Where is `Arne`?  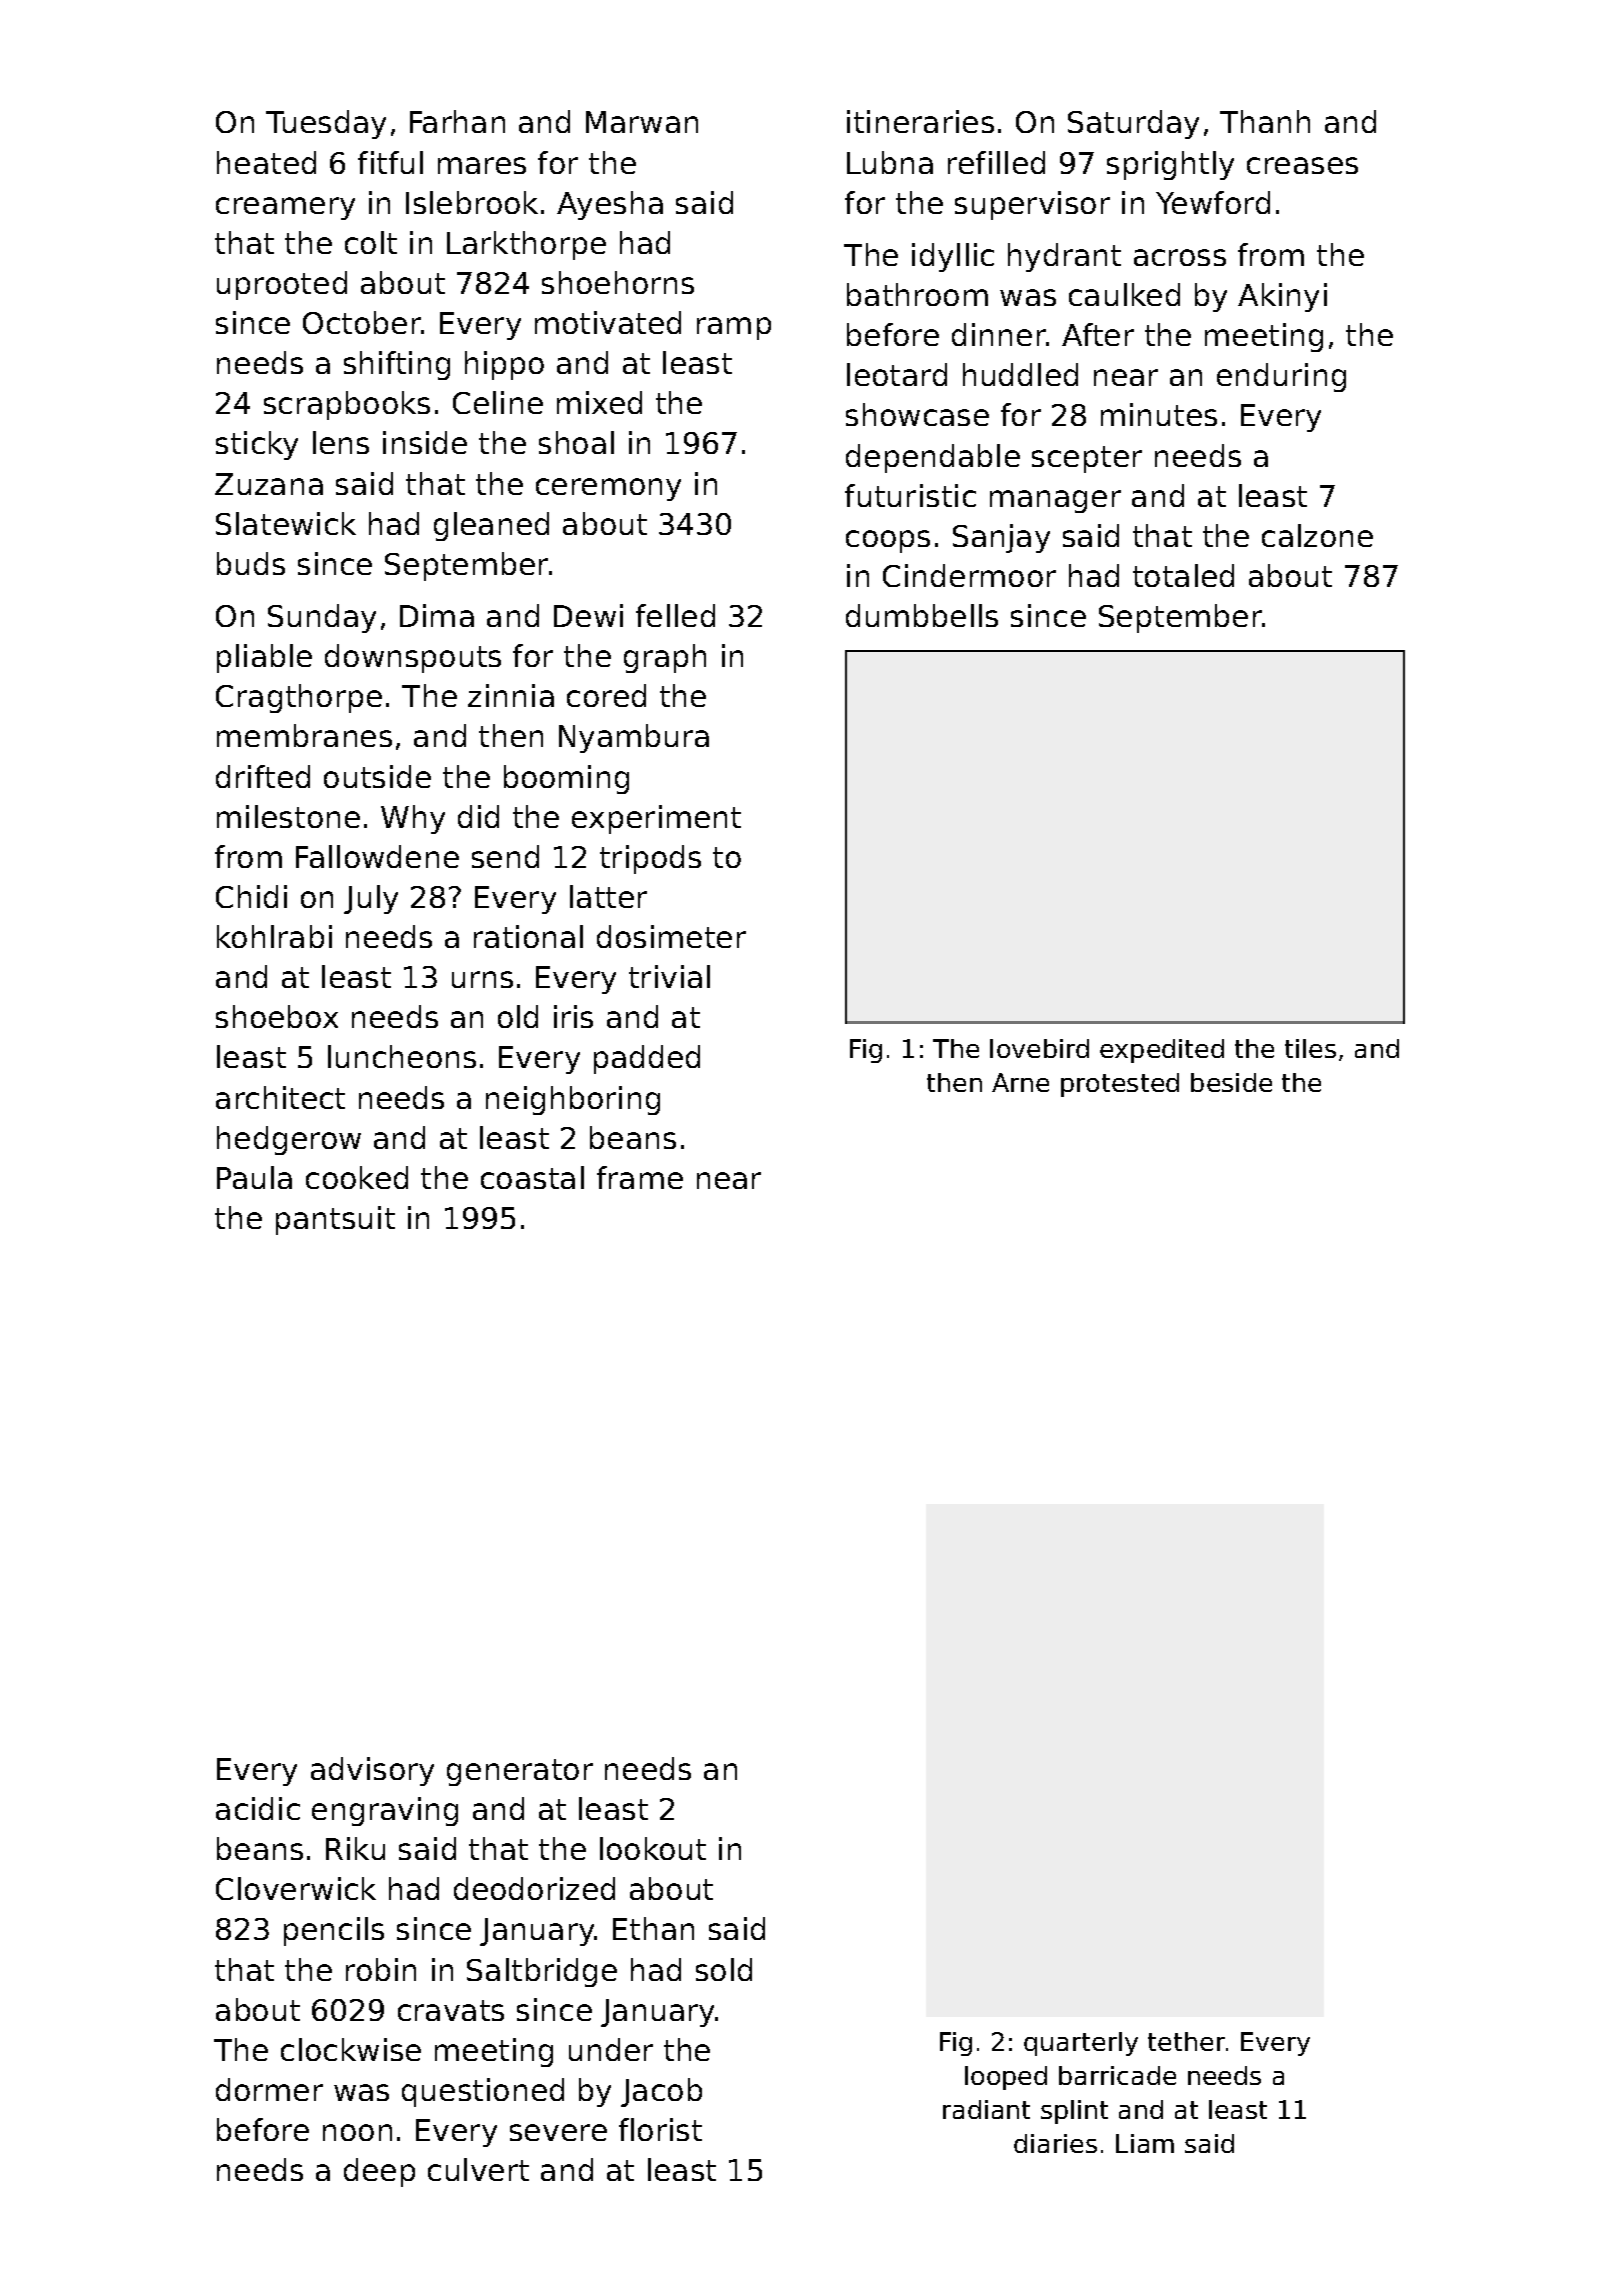
Arne is located at coordinates (1020, 1082).
